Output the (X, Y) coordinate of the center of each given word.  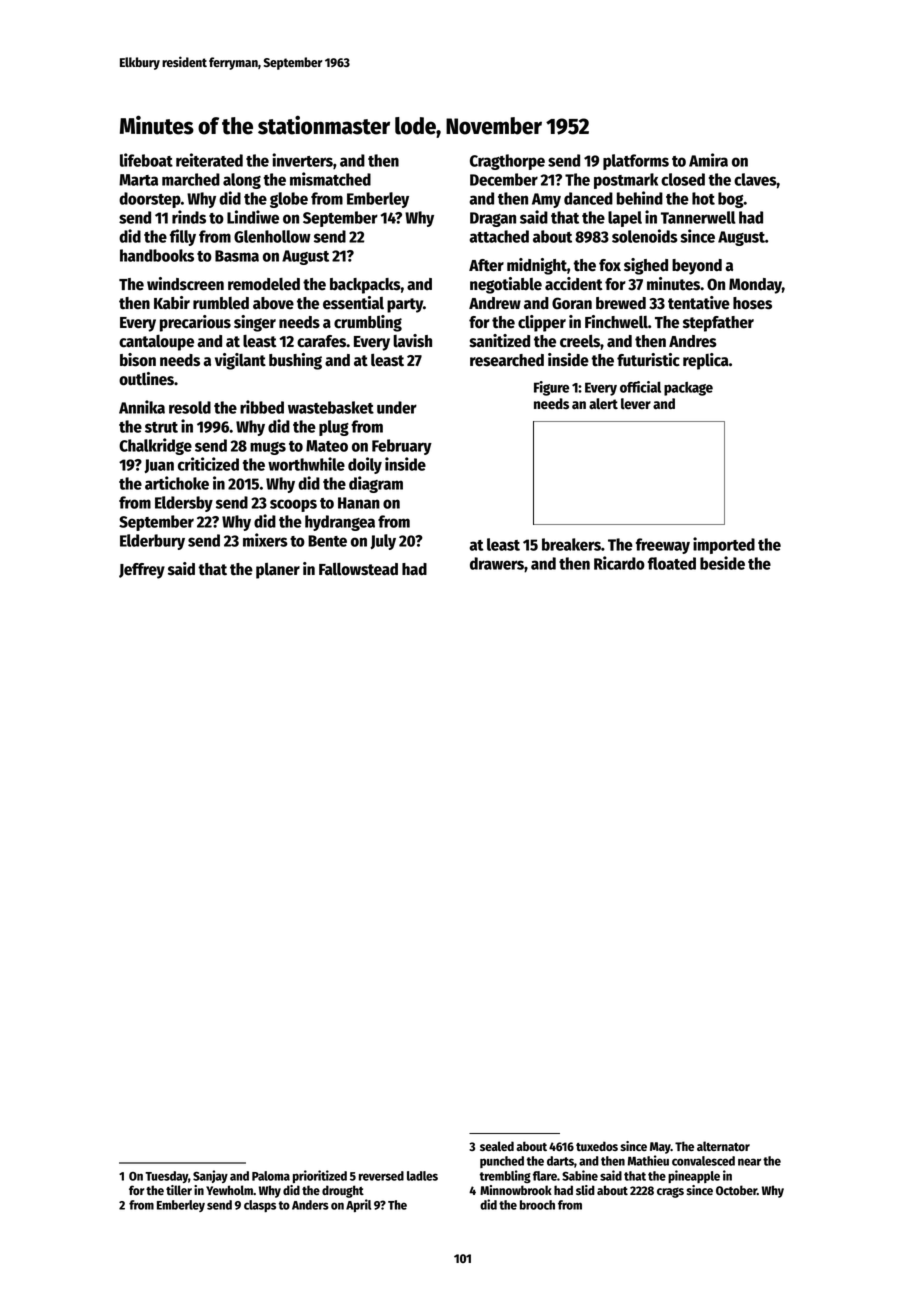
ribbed (262, 407)
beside (722, 563)
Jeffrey (142, 571)
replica (706, 361)
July (383, 542)
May (660, 1148)
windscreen (185, 284)
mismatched (330, 179)
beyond (697, 267)
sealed (497, 1146)
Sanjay (210, 1176)
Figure (551, 388)
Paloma (271, 1176)
